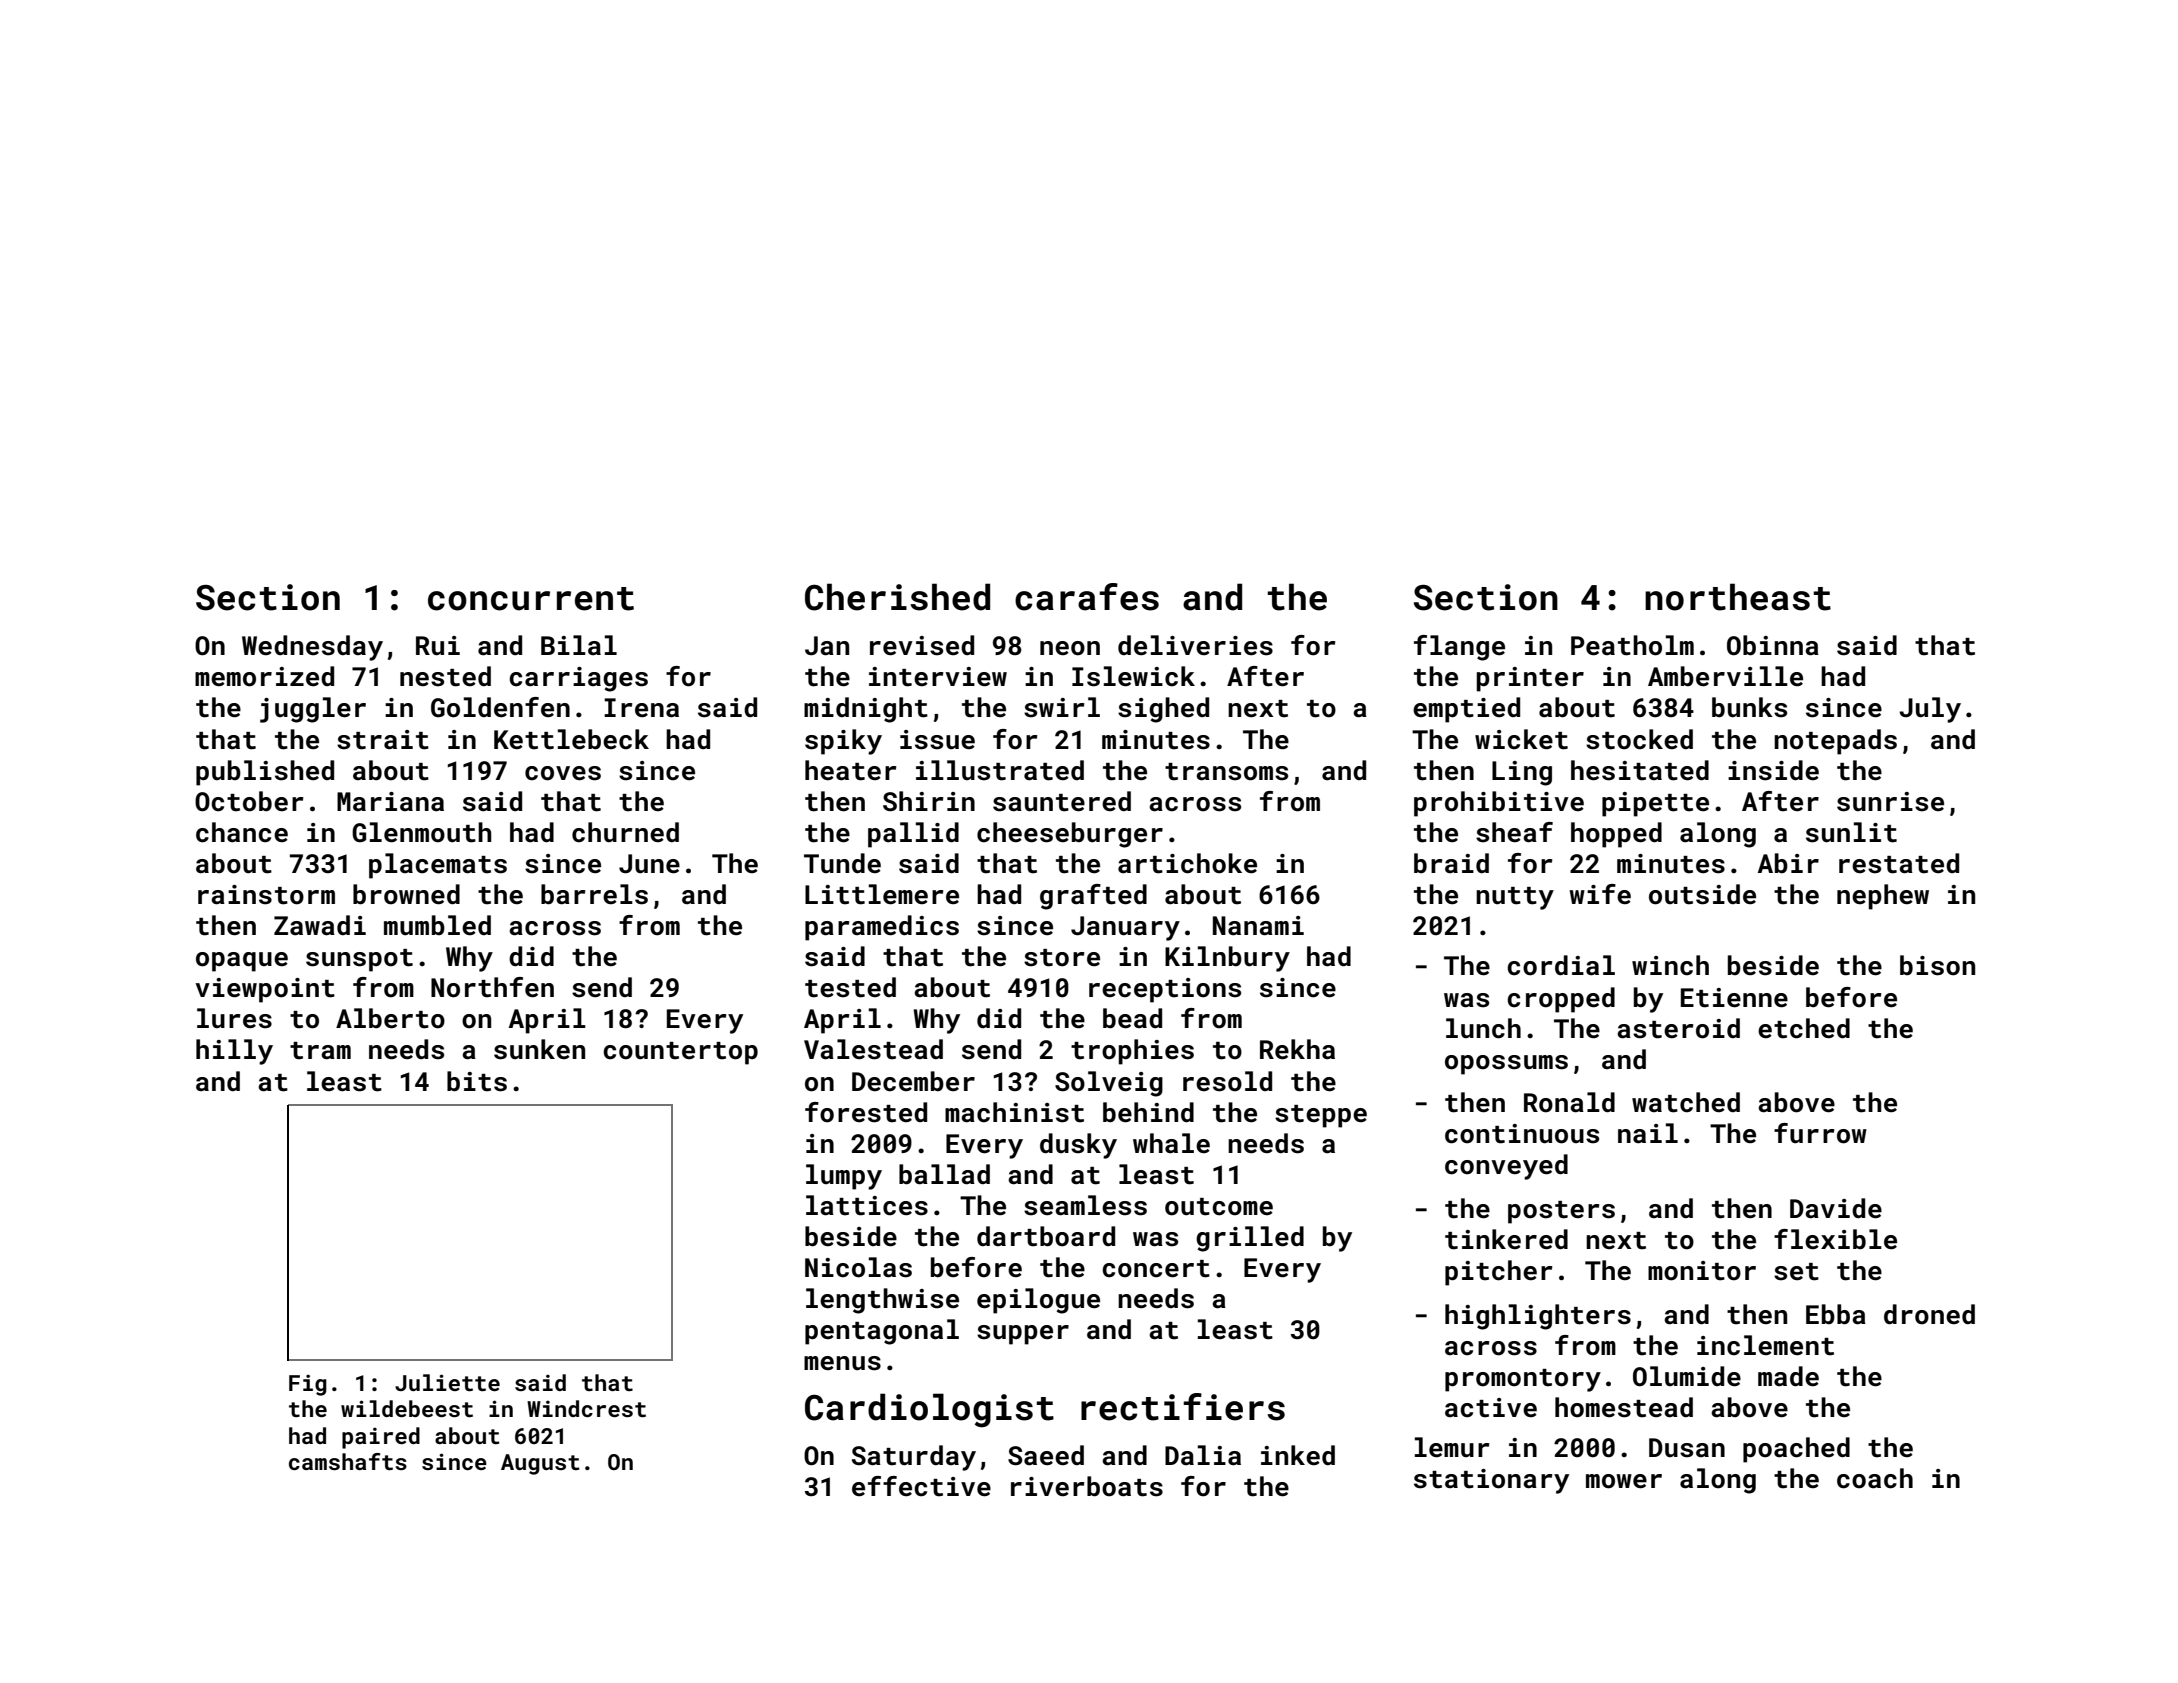 This page has height=1683, width=2178. Describe the element at coordinates (1227, 959) in the page. I see `Kilnbury` at that location.
